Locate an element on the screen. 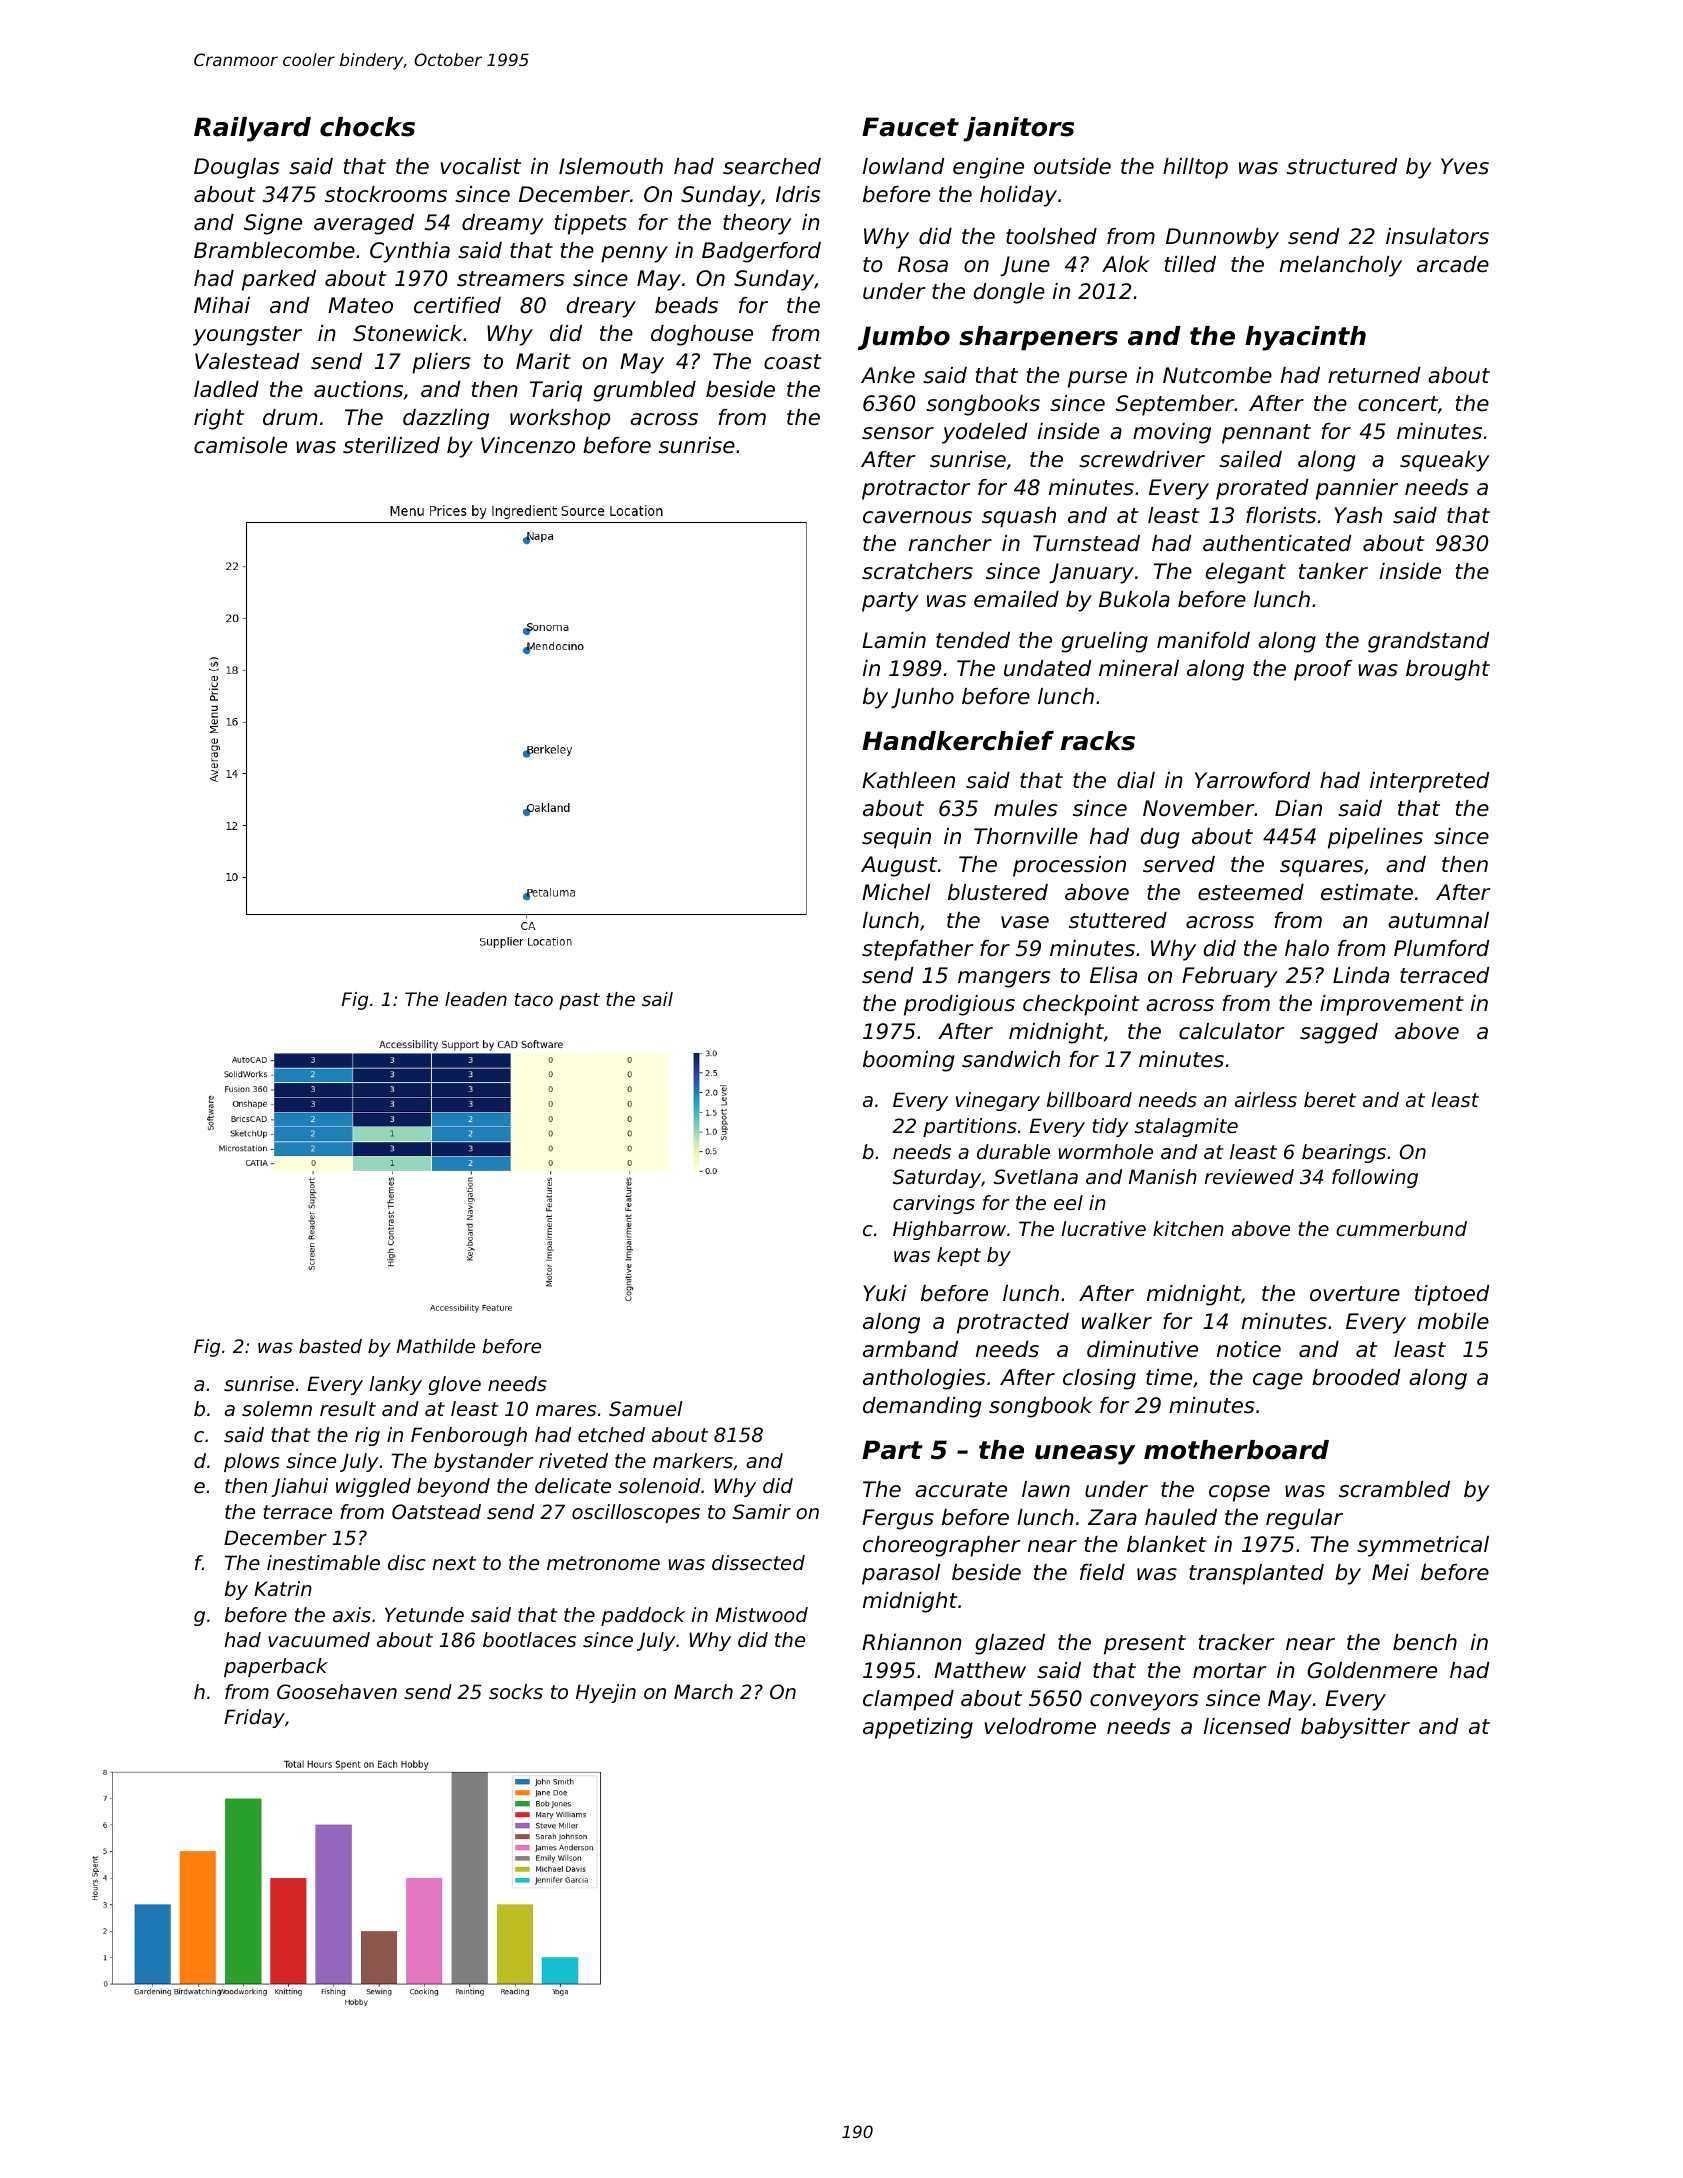 The width and height of the screenshot is (1683, 2178). chocks is located at coordinates (367, 127).
